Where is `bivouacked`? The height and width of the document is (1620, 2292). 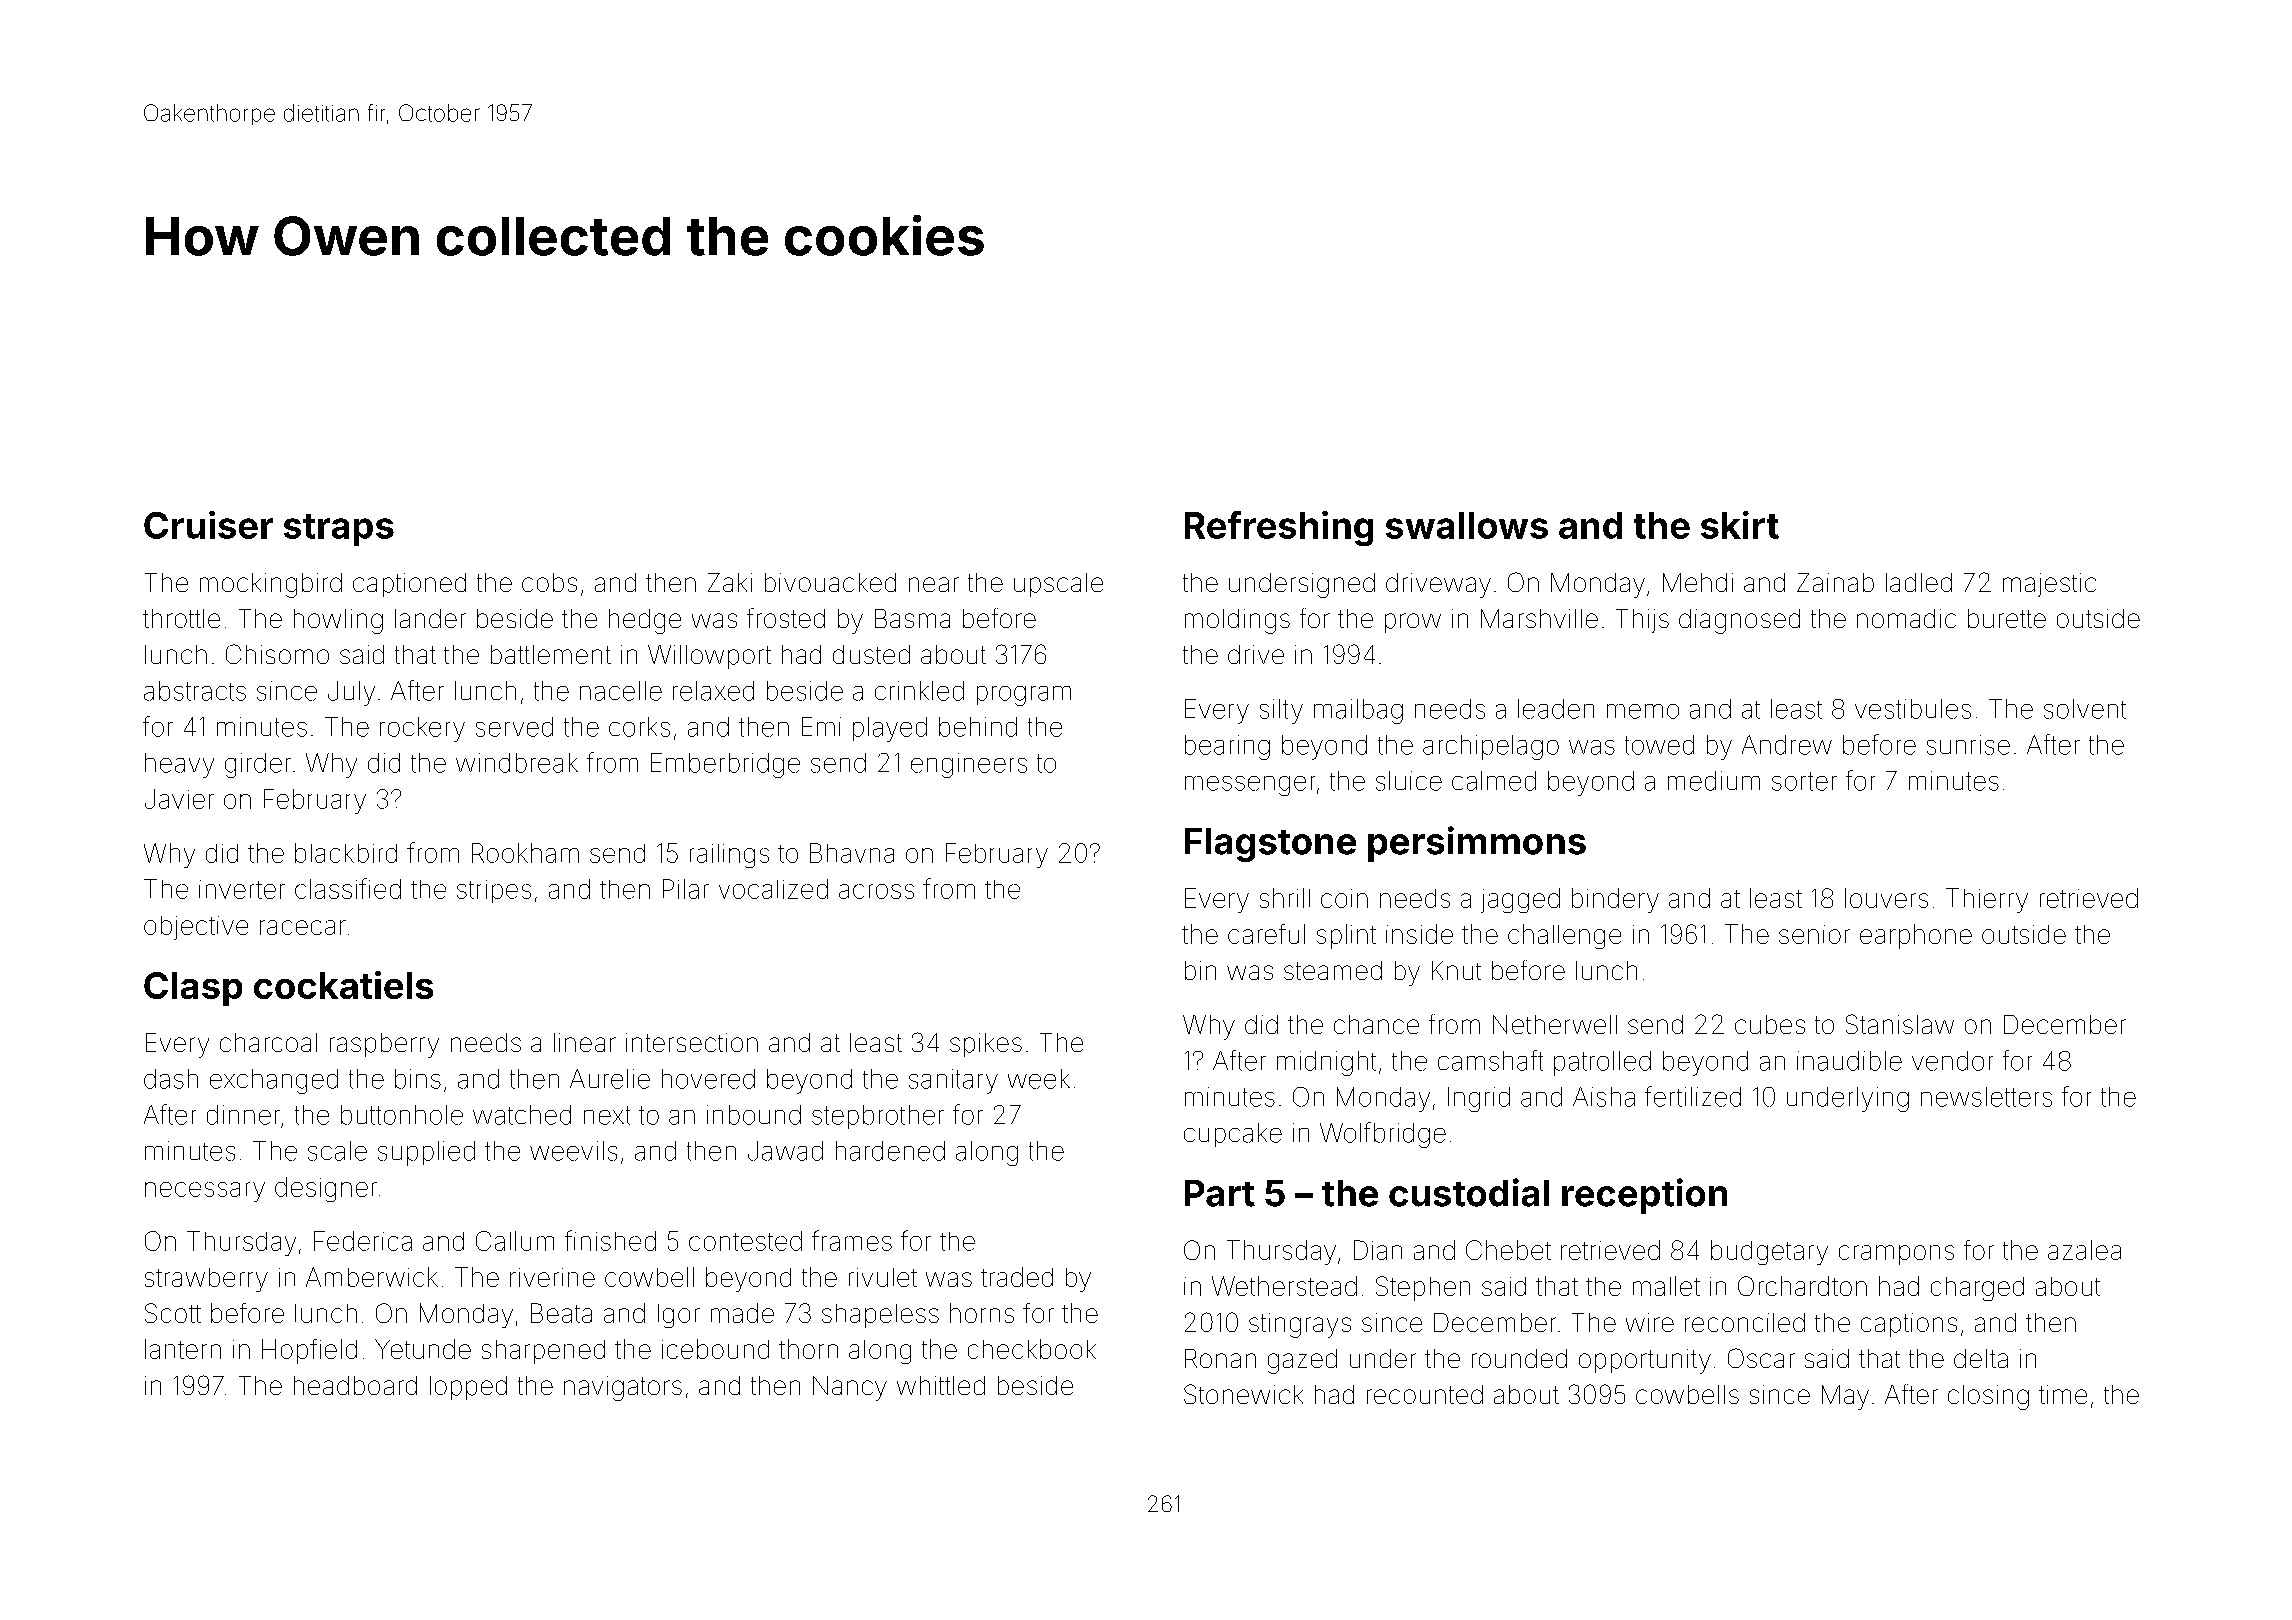
bivouacked is located at coordinates (830, 582).
